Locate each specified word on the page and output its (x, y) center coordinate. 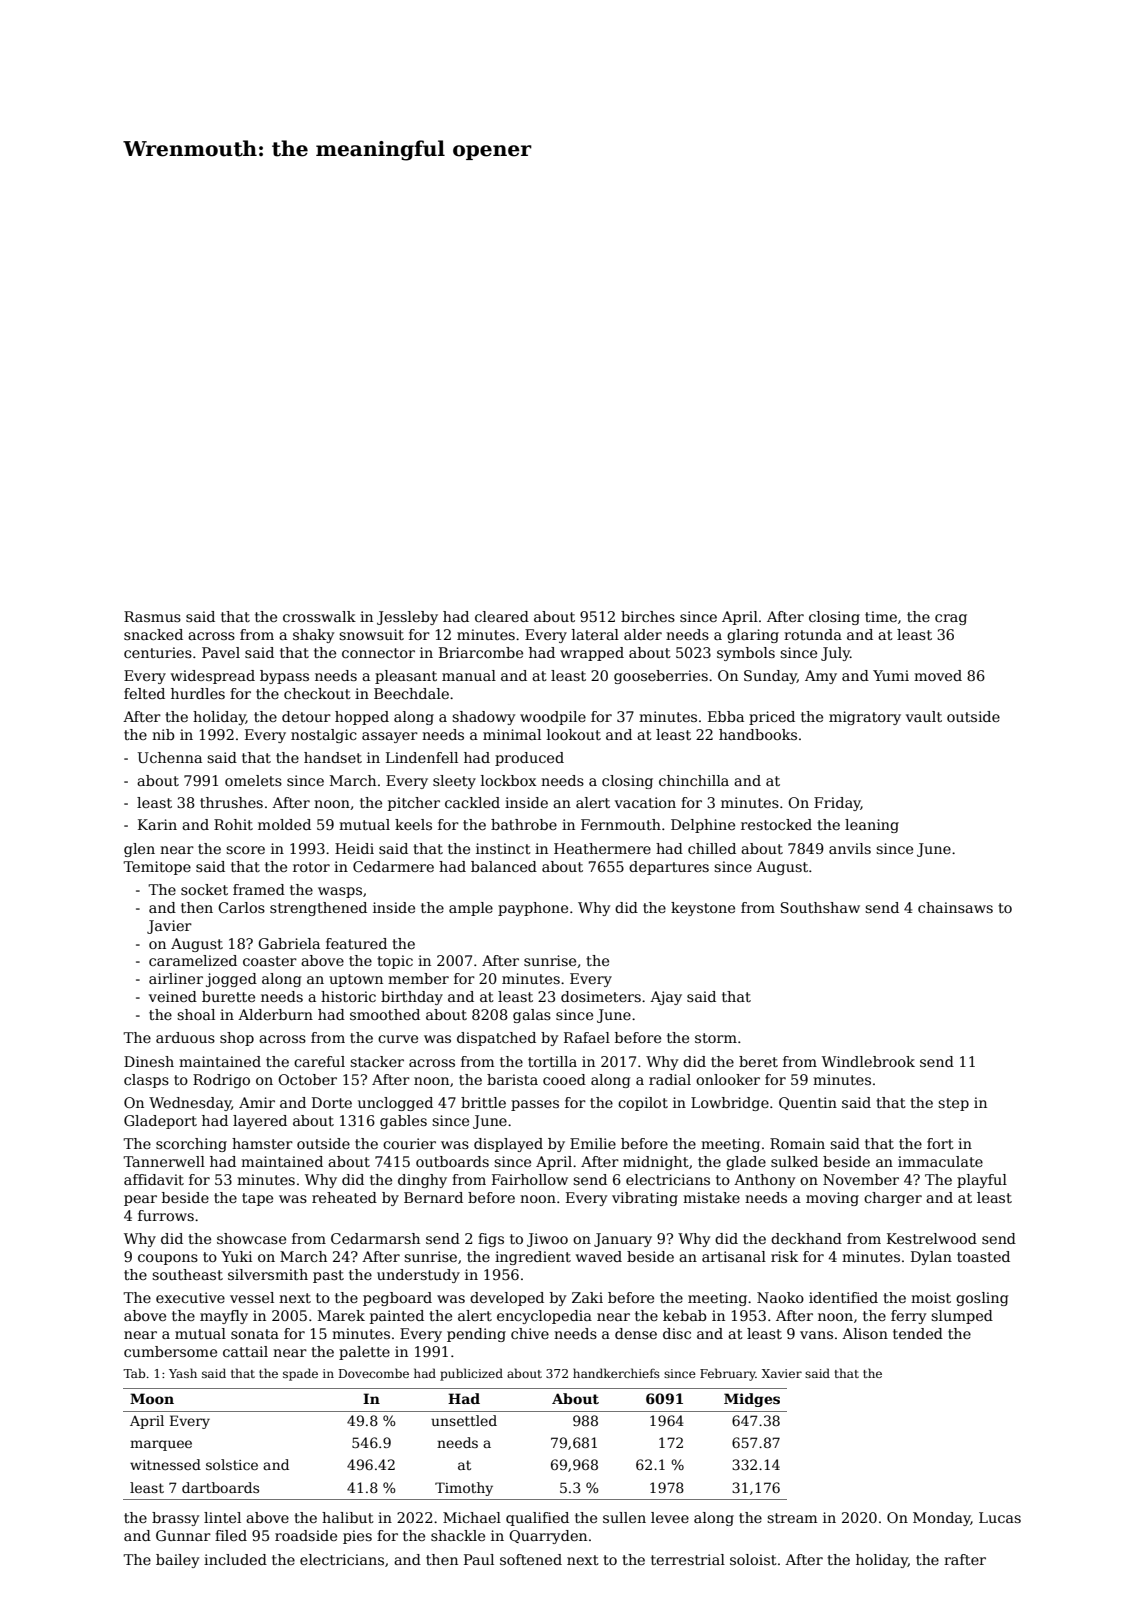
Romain (797, 1143)
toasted (983, 1256)
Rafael (587, 1037)
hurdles (198, 693)
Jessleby (407, 618)
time (881, 616)
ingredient (533, 1258)
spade (300, 1374)
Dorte (332, 1102)
